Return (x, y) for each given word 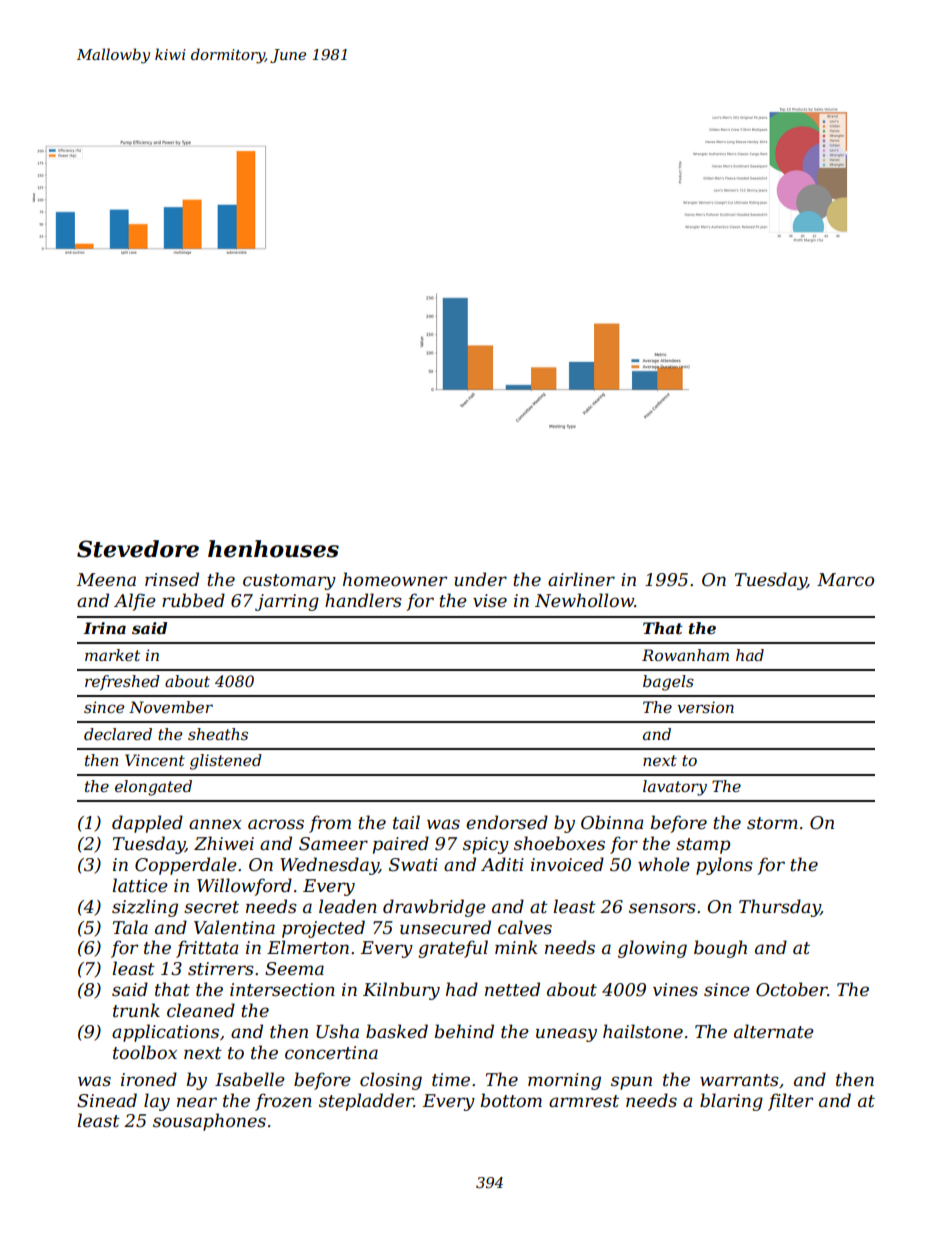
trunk (136, 1010)
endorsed (507, 822)
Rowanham (685, 655)
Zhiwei (224, 843)
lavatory (675, 788)
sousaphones (209, 1122)
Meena (106, 580)
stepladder (366, 1102)
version (705, 707)
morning (564, 1081)
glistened (226, 762)
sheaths (218, 734)
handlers (363, 600)
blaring (731, 1102)
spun (631, 1083)
